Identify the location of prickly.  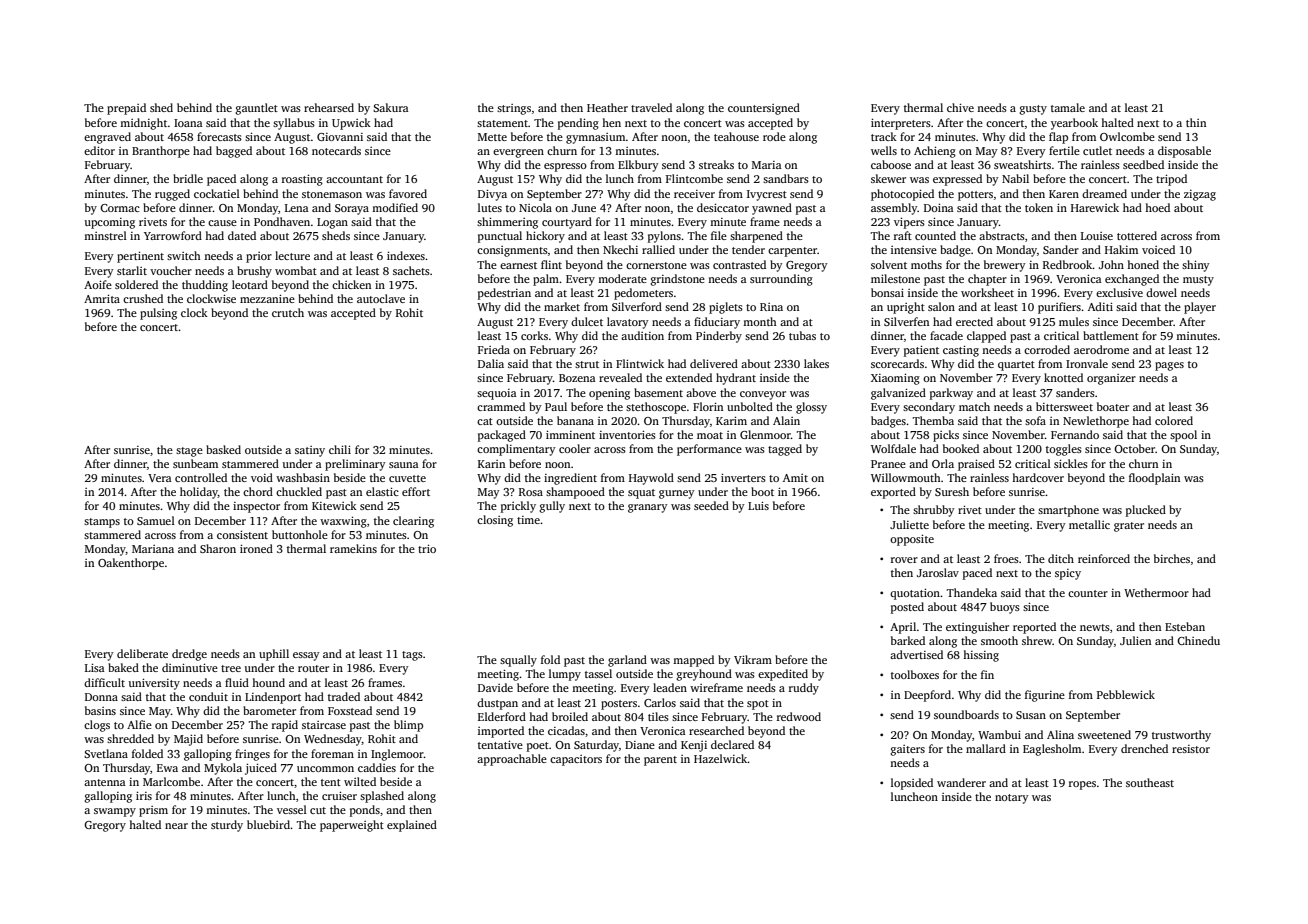
(518, 507).
